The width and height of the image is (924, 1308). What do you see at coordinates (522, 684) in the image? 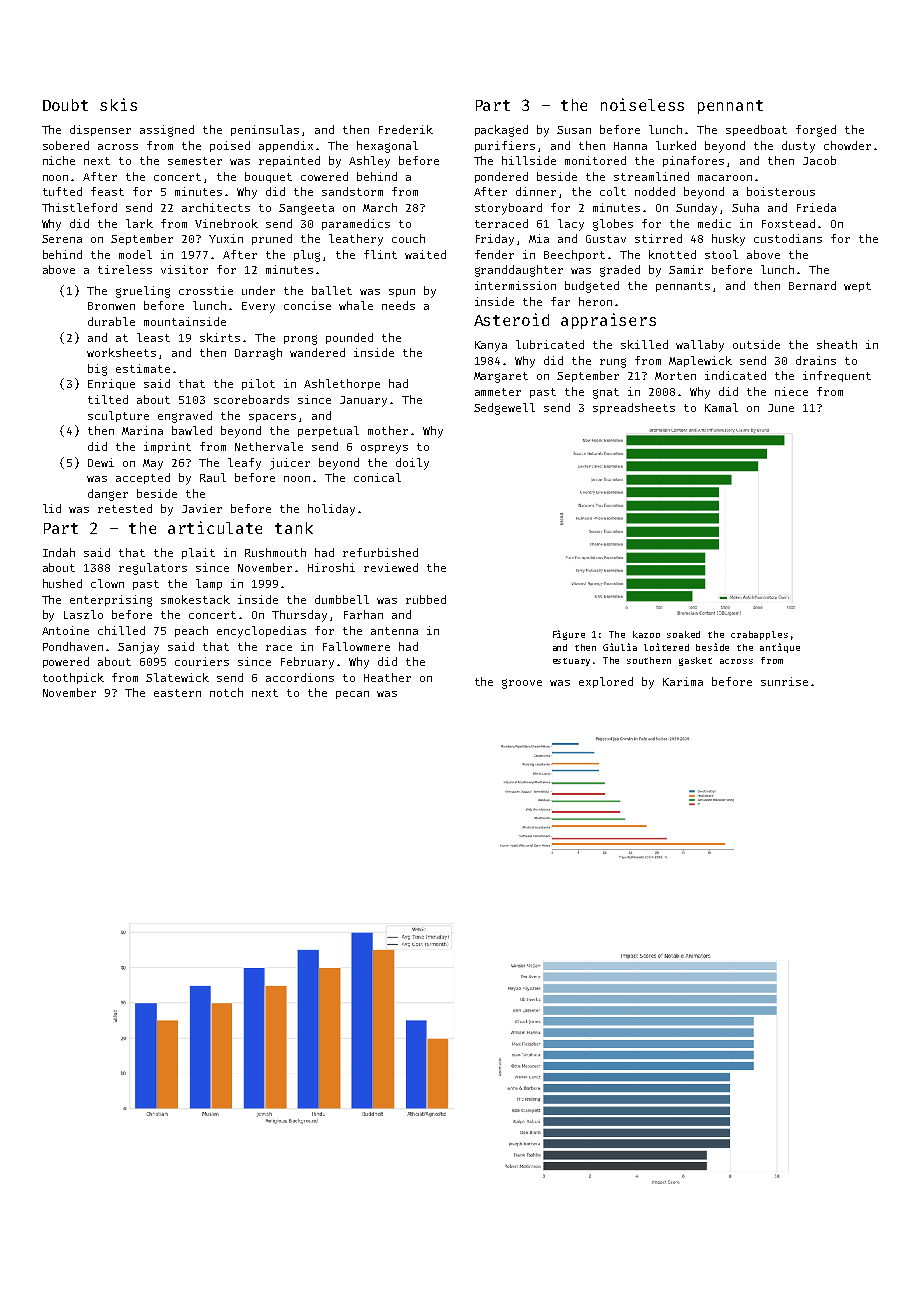
I see `groove` at bounding box center [522, 684].
